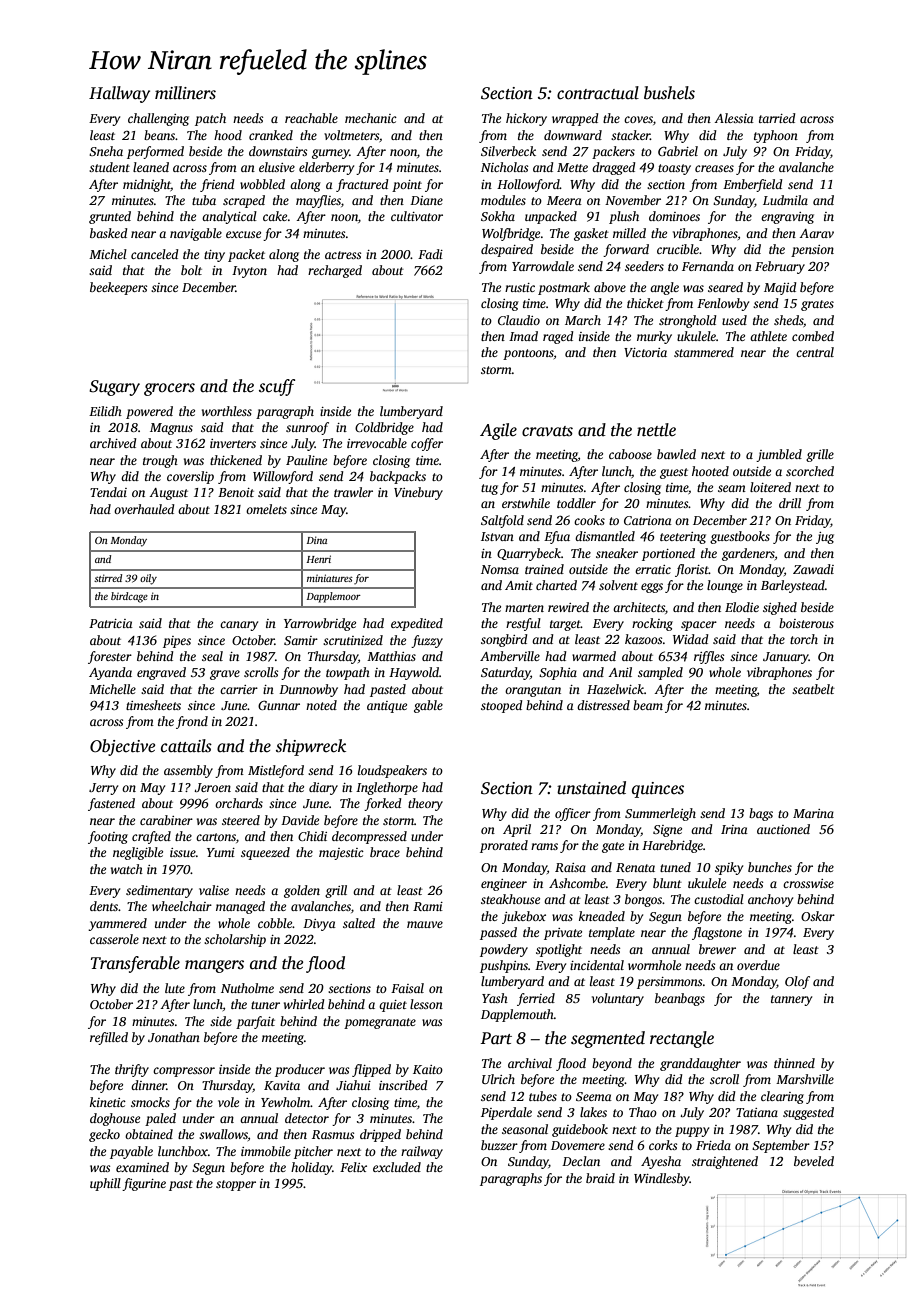 This page has width=924, height=1308. What do you see at coordinates (704, 352) in the page?
I see `stammered` at bounding box center [704, 352].
